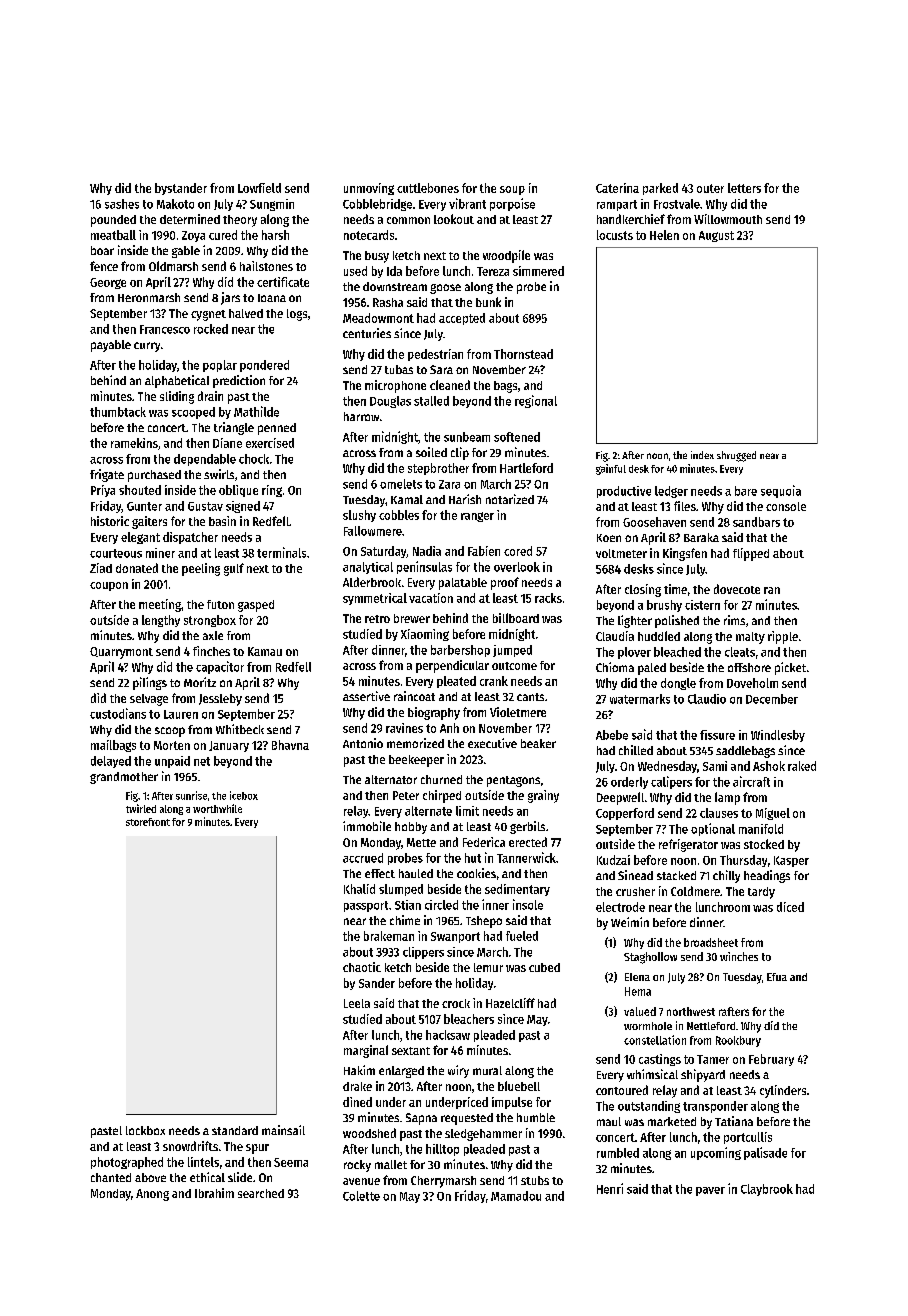 This document has width=908, height=1316. What do you see at coordinates (777, 977) in the document?
I see `Efua` at bounding box center [777, 977].
